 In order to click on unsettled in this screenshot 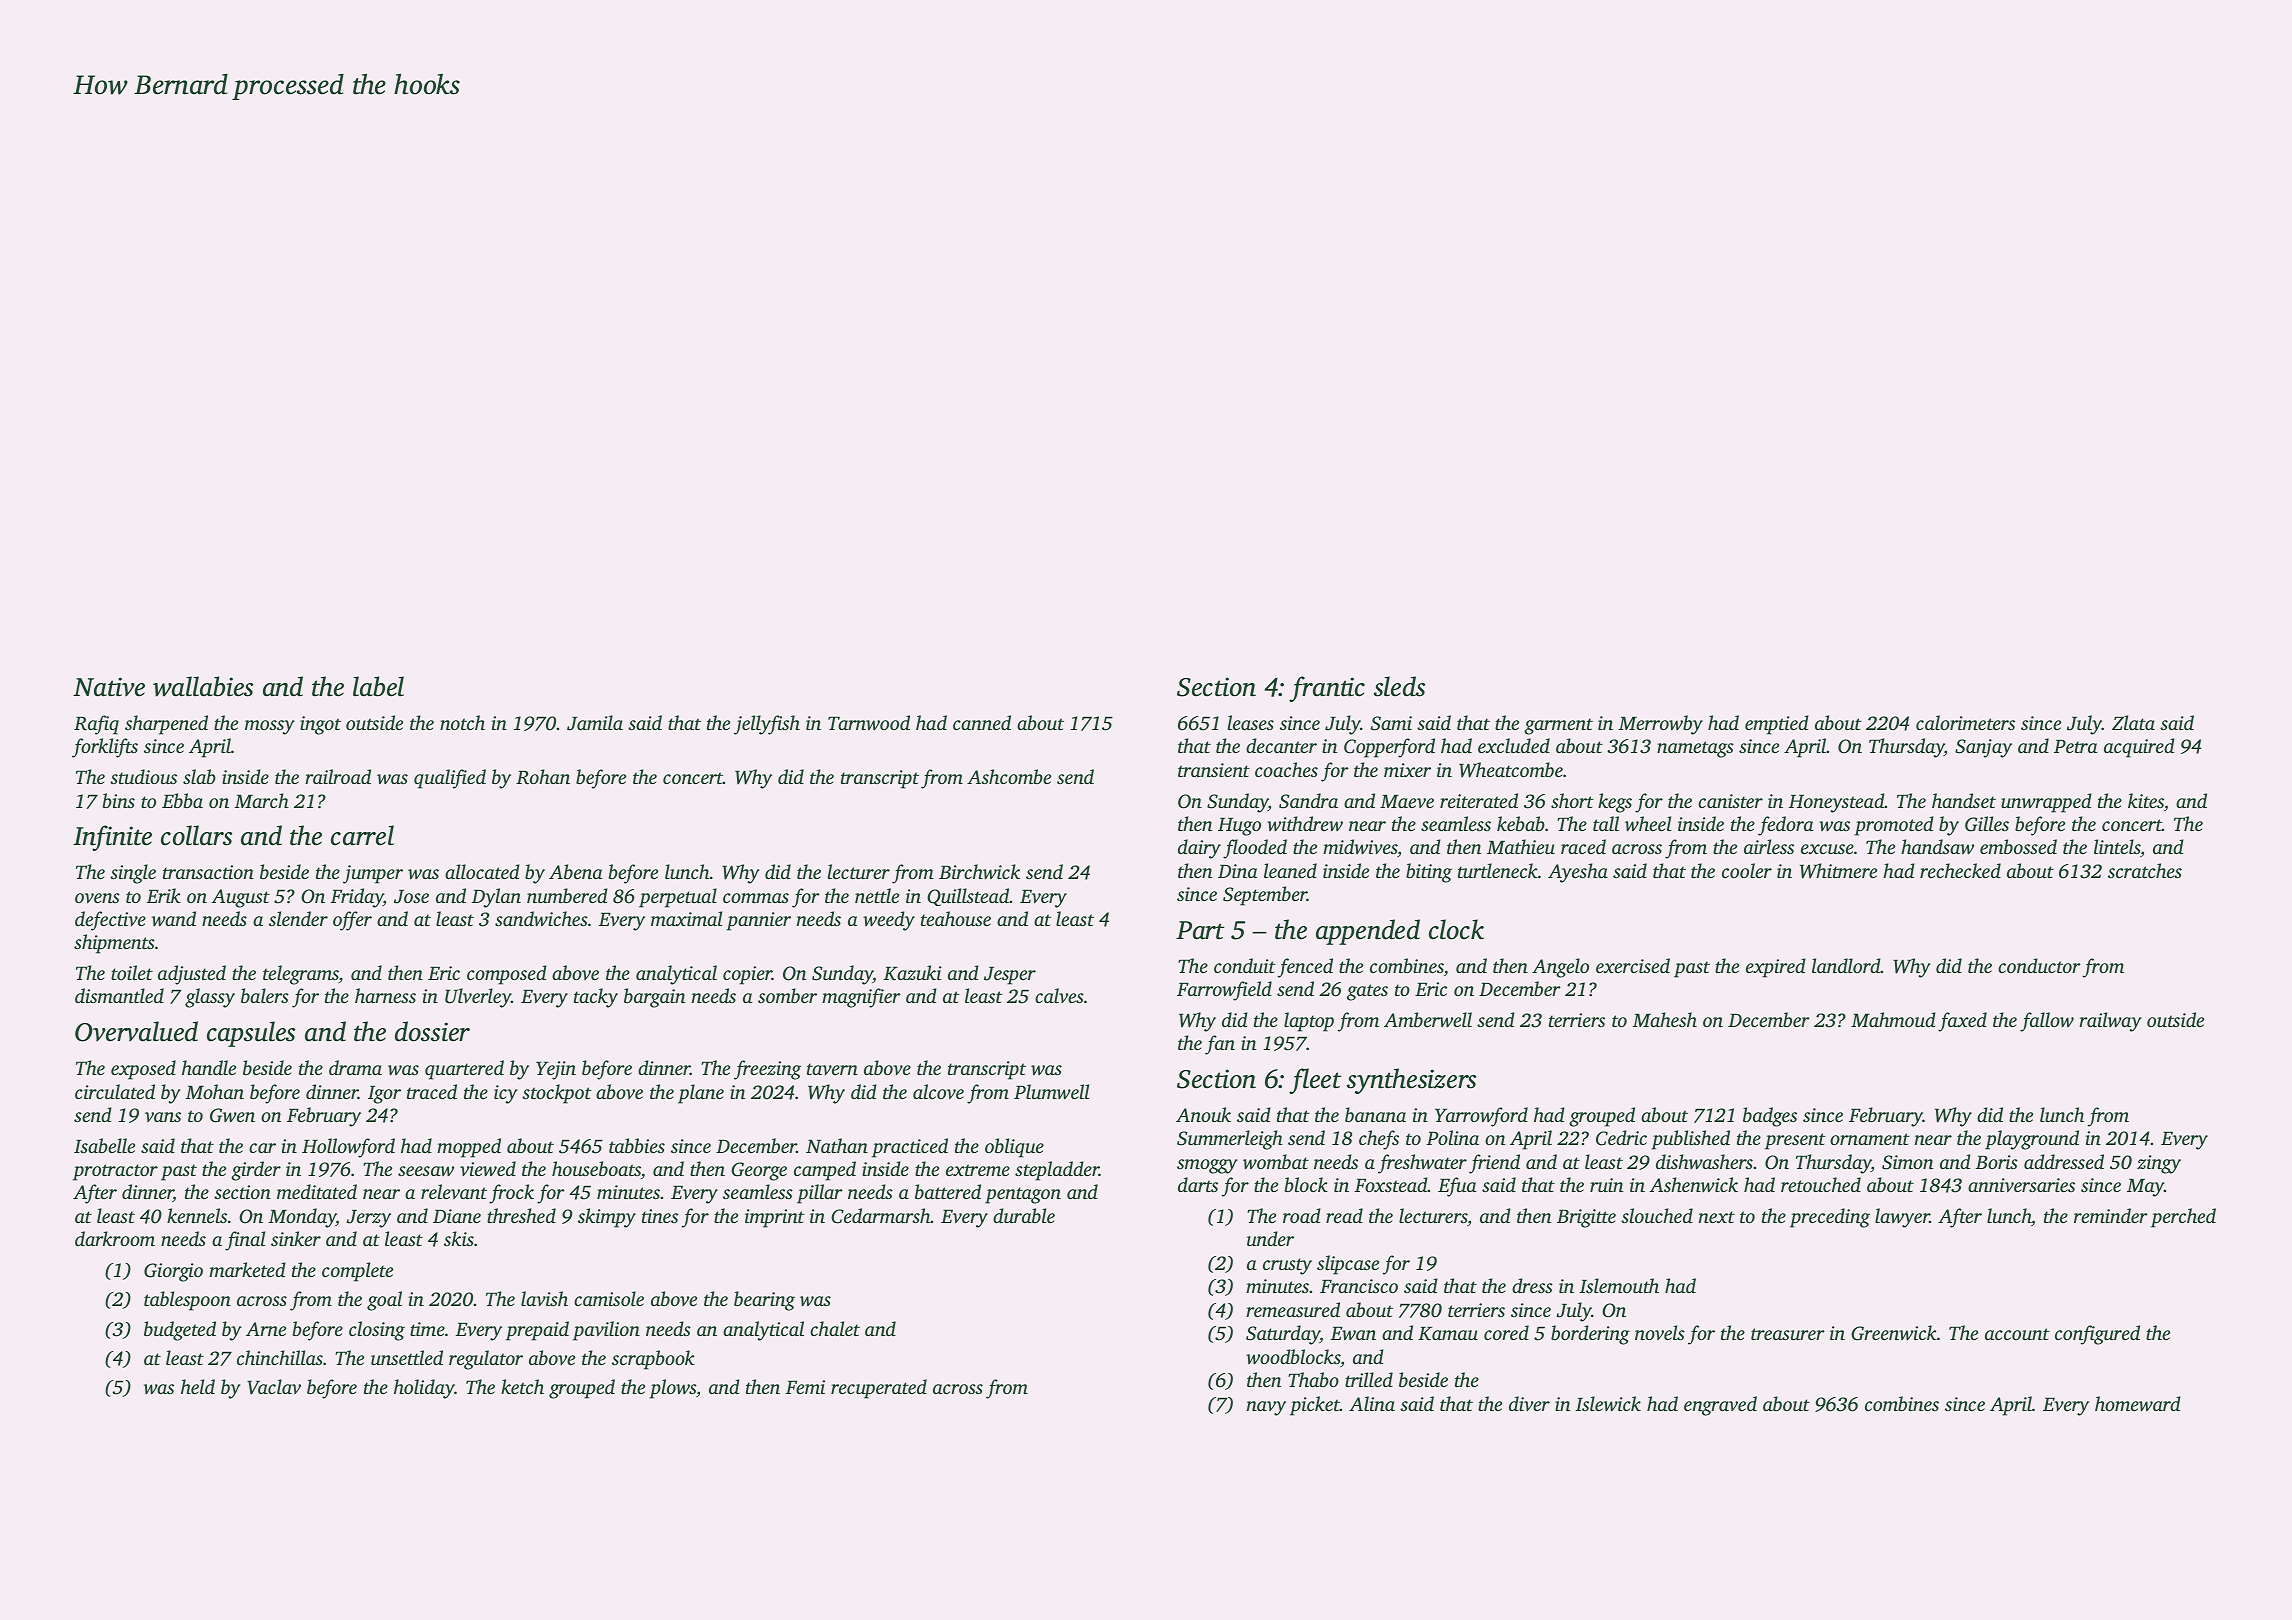, I will do `click(407, 1357)`.
